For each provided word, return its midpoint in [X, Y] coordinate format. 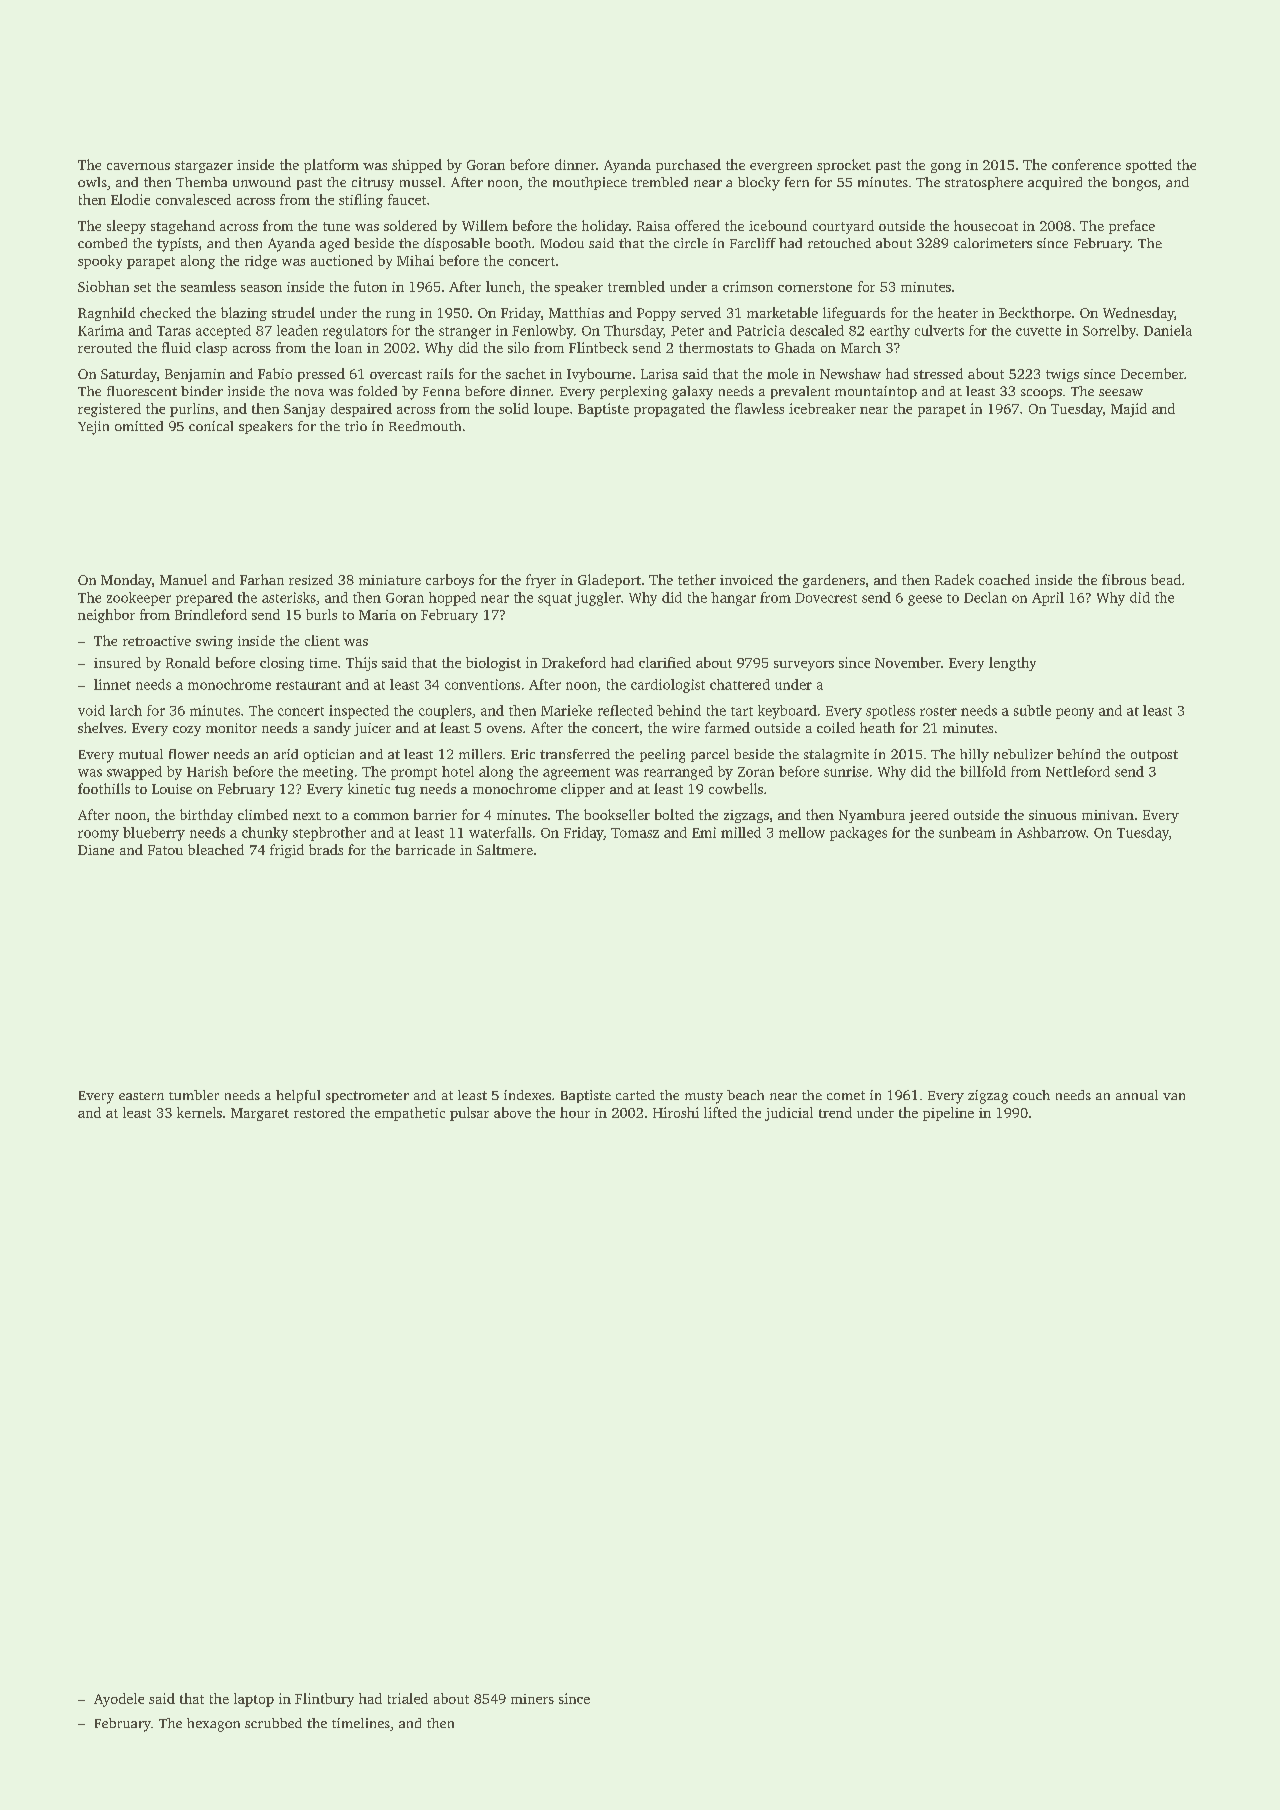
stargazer [204, 167]
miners [532, 1699]
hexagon [213, 1725]
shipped [417, 166]
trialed [408, 1698]
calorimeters [993, 243]
